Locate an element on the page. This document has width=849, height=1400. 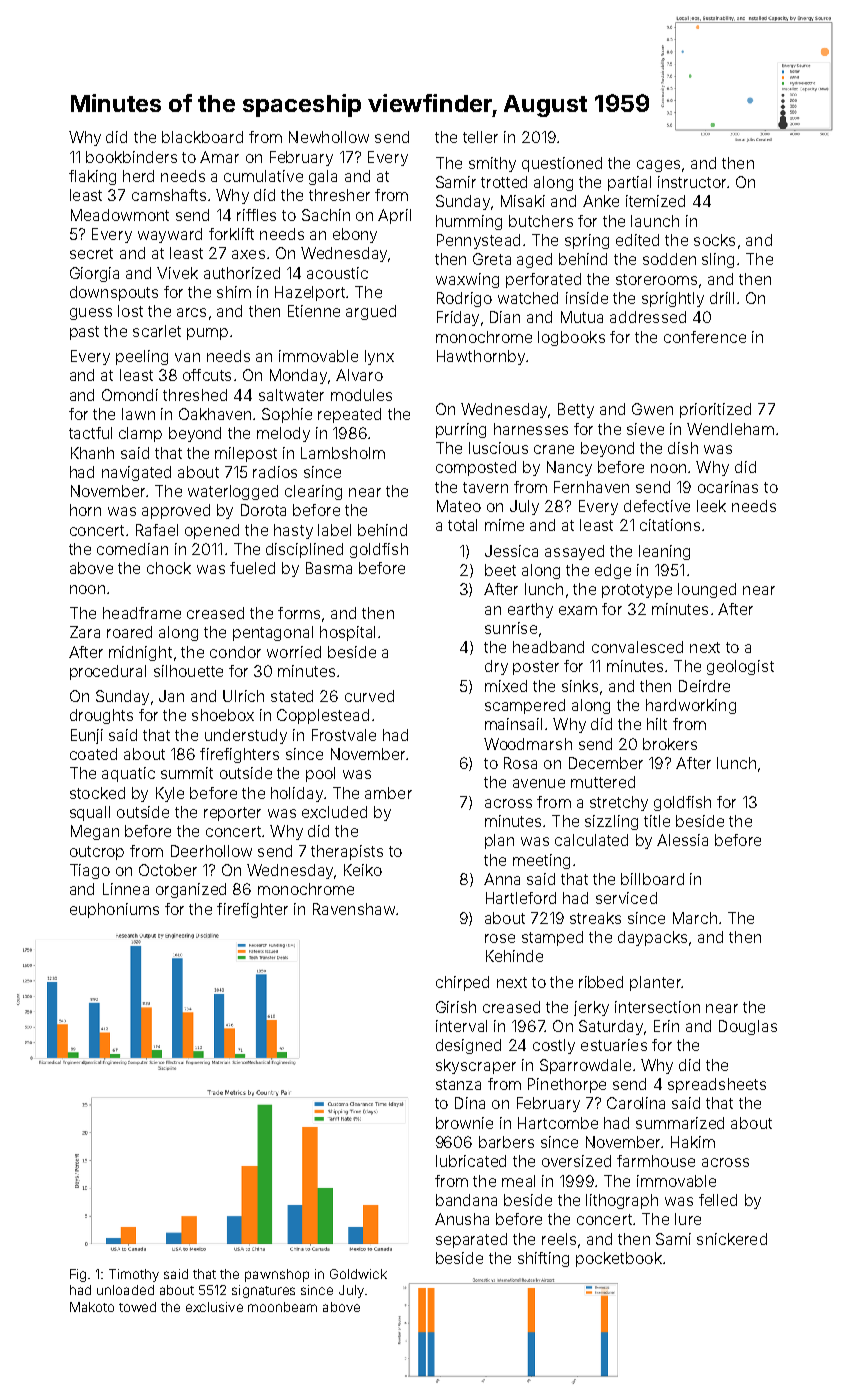
Misaki is located at coordinates (523, 201).
